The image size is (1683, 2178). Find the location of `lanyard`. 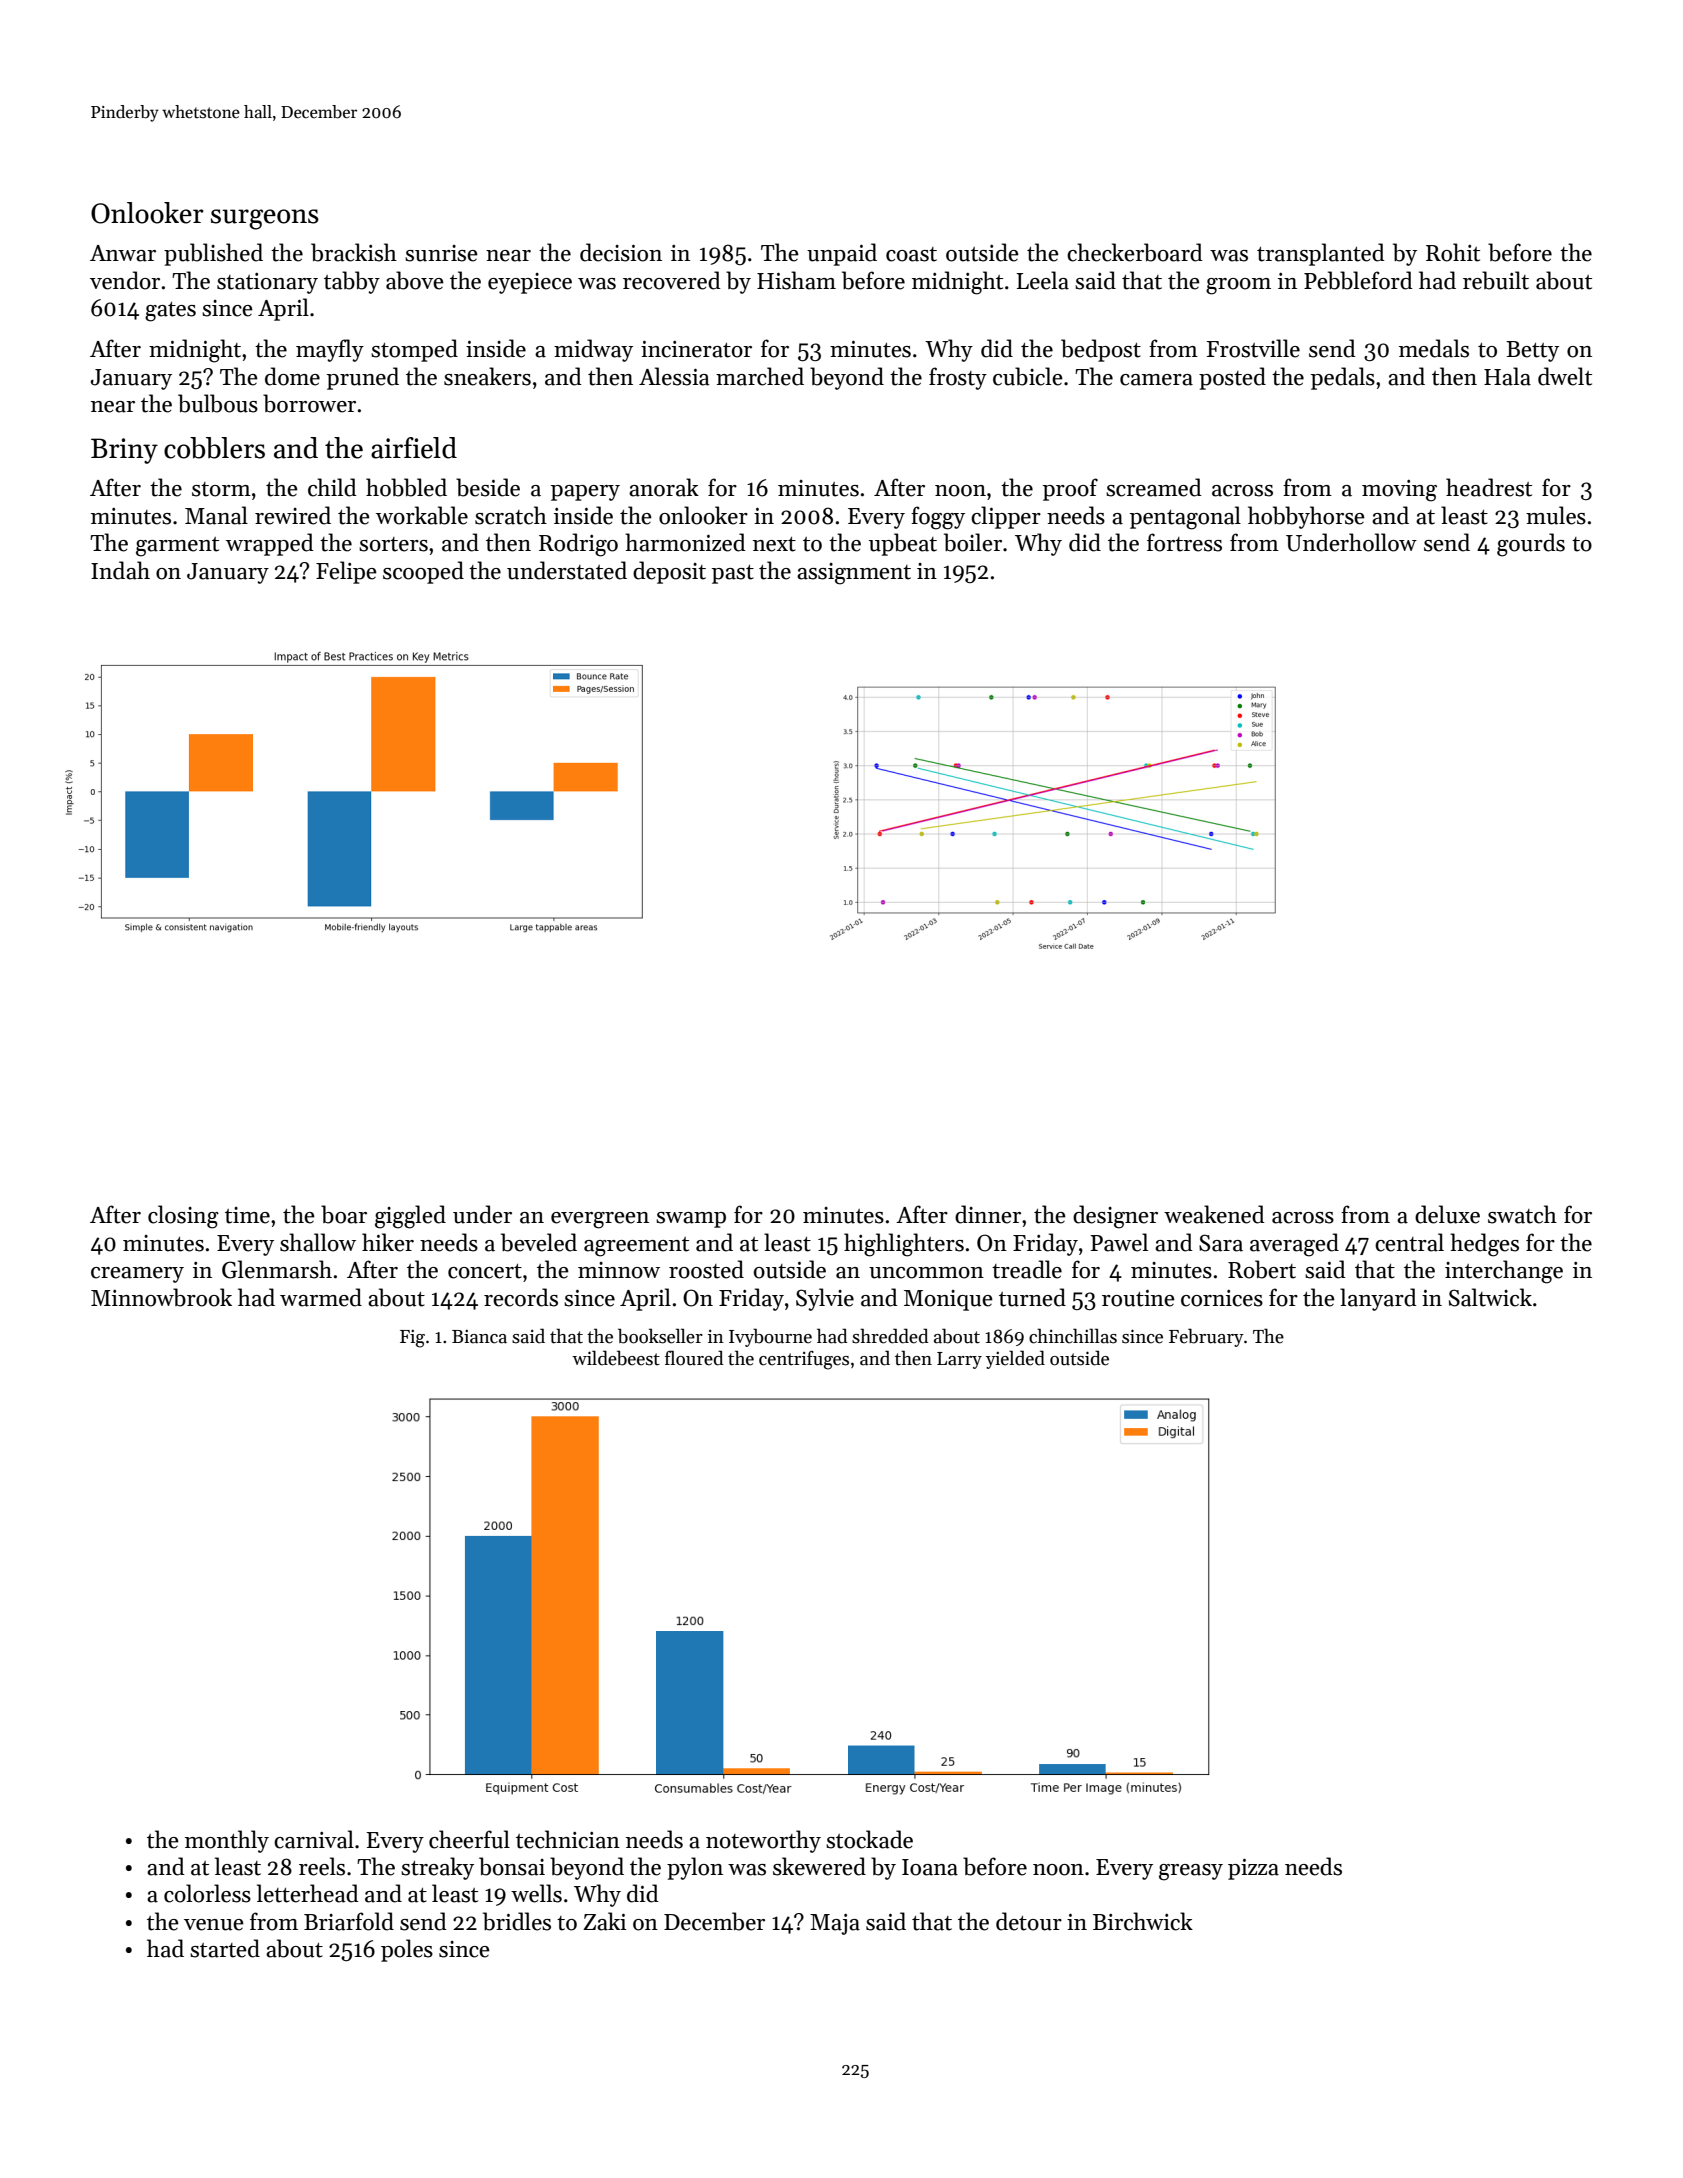

lanyard is located at coordinates (1378, 1299).
